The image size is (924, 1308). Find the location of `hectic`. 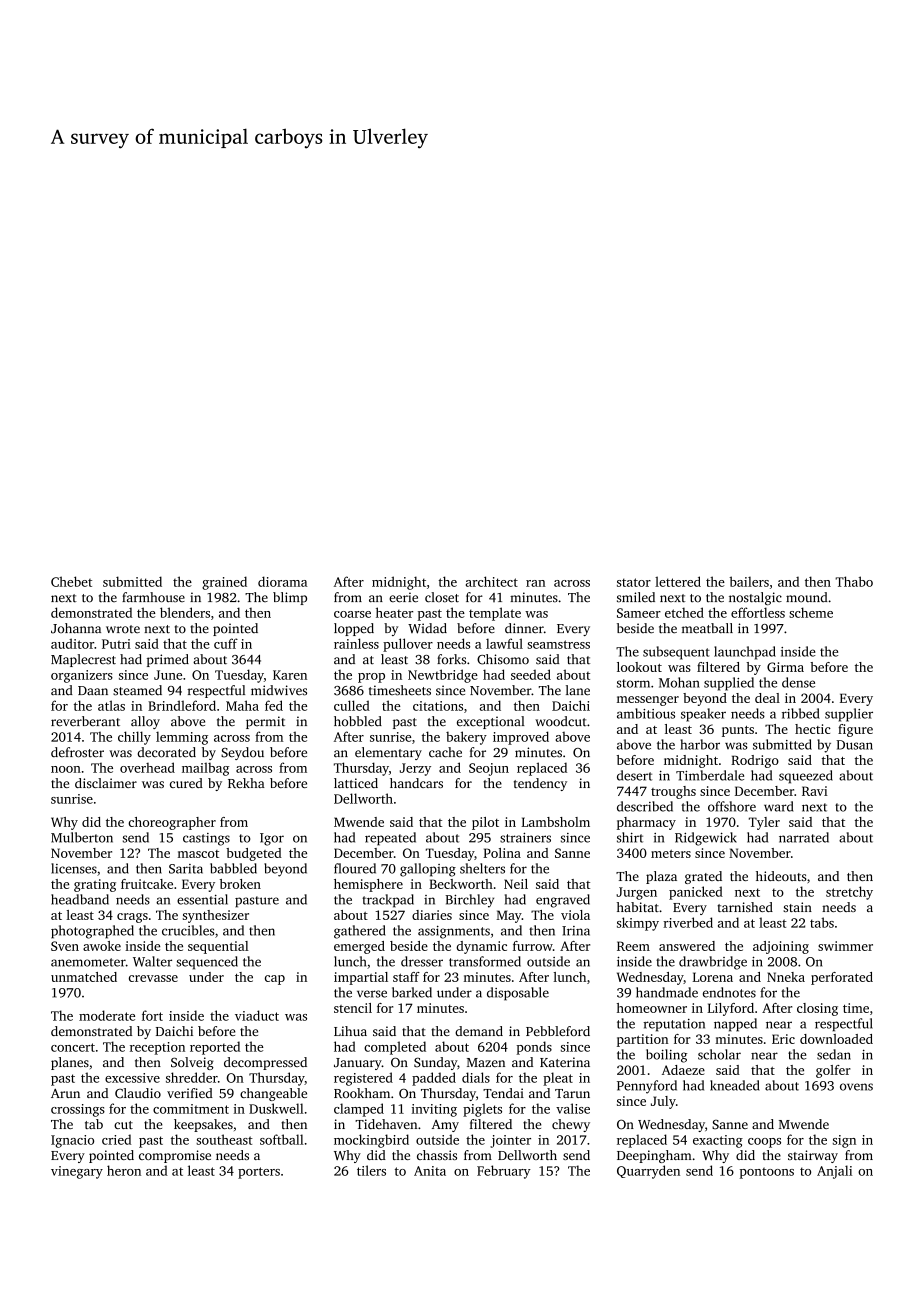

hectic is located at coordinates (813, 729).
